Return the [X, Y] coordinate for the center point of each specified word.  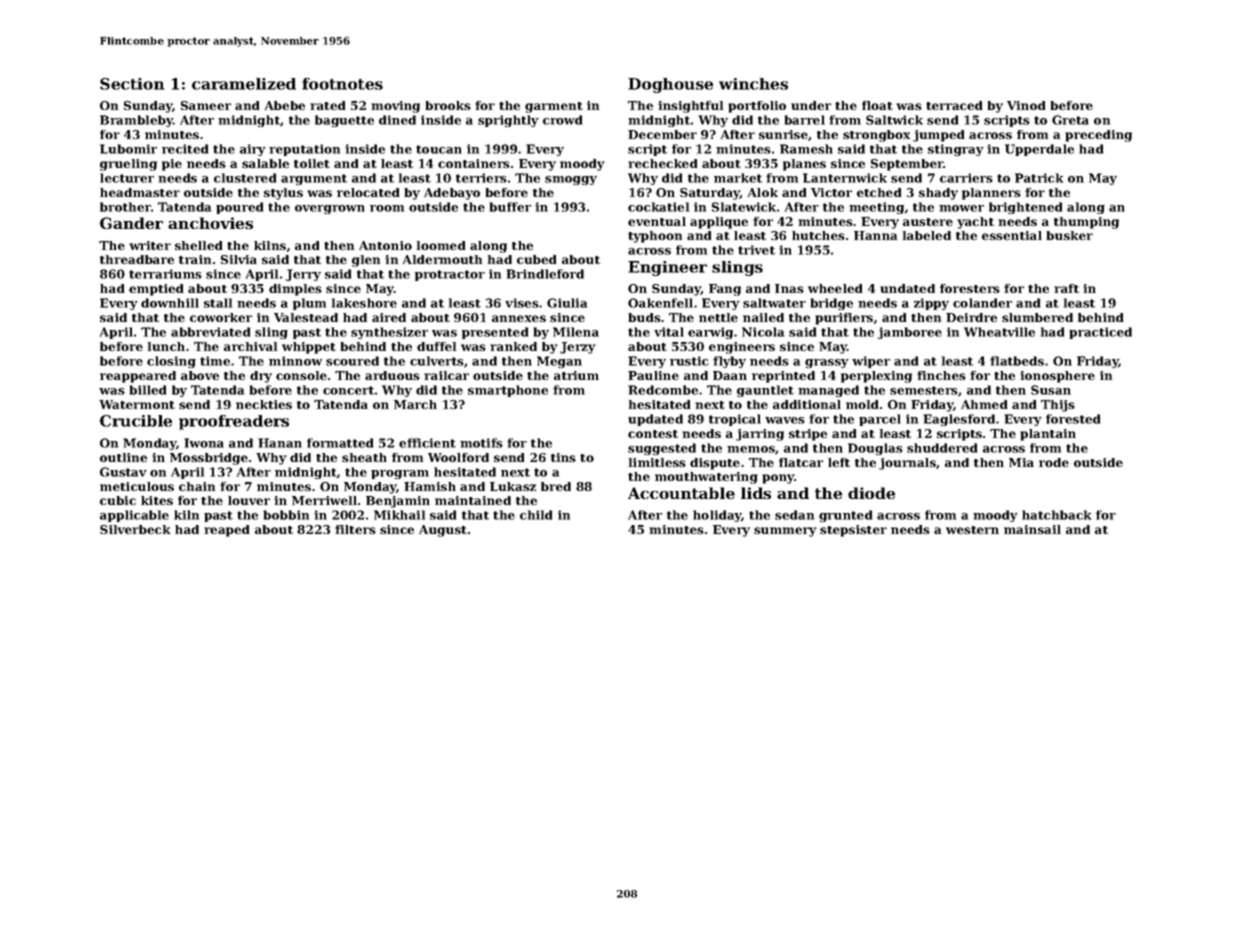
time [215, 361]
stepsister [853, 531]
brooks [448, 105]
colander [982, 303]
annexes [519, 318]
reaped [227, 531]
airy [253, 150]
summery [785, 532]
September [907, 165]
